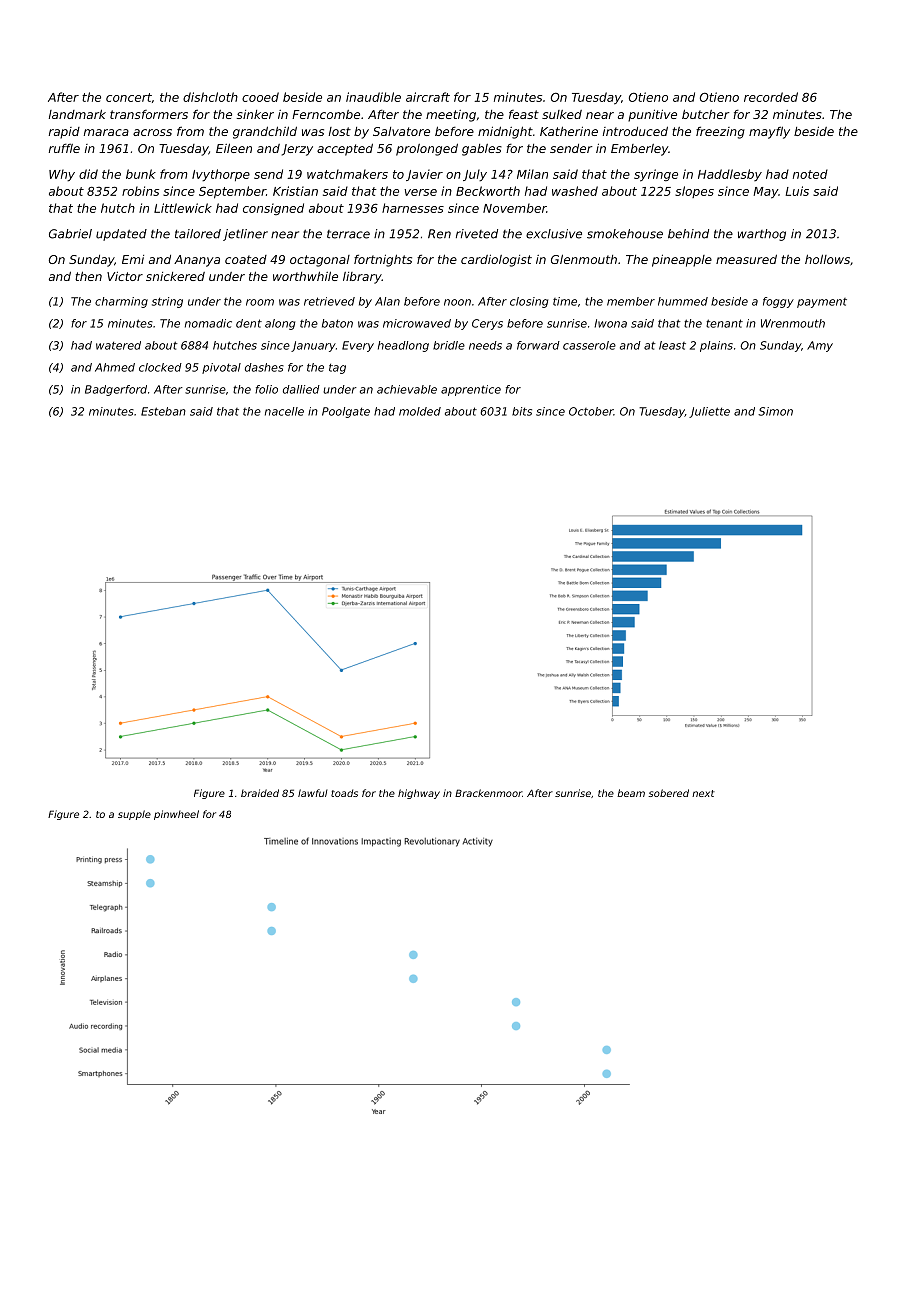 This document has height=1316, width=908. I want to click on Brackenmoor, so click(488, 793).
